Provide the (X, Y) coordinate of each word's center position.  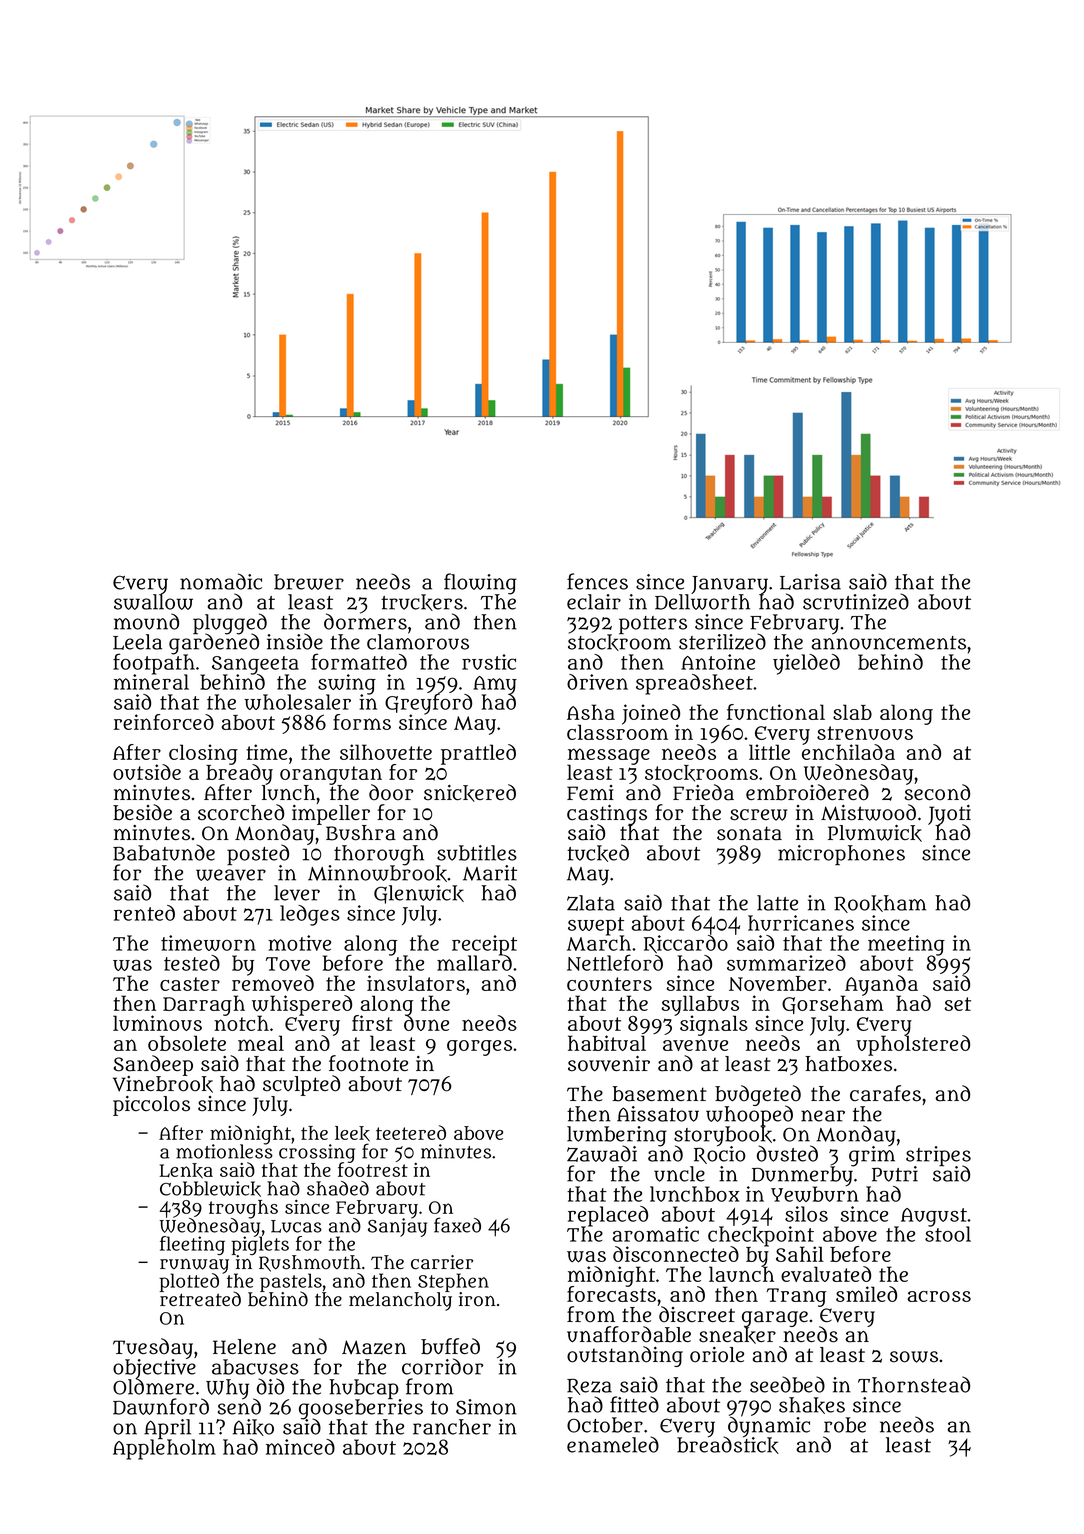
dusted (787, 1153)
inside (295, 641)
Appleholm (164, 1449)
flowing (480, 583)
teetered (411, 1132)
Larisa (810, 582)
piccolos (151, 1106)
